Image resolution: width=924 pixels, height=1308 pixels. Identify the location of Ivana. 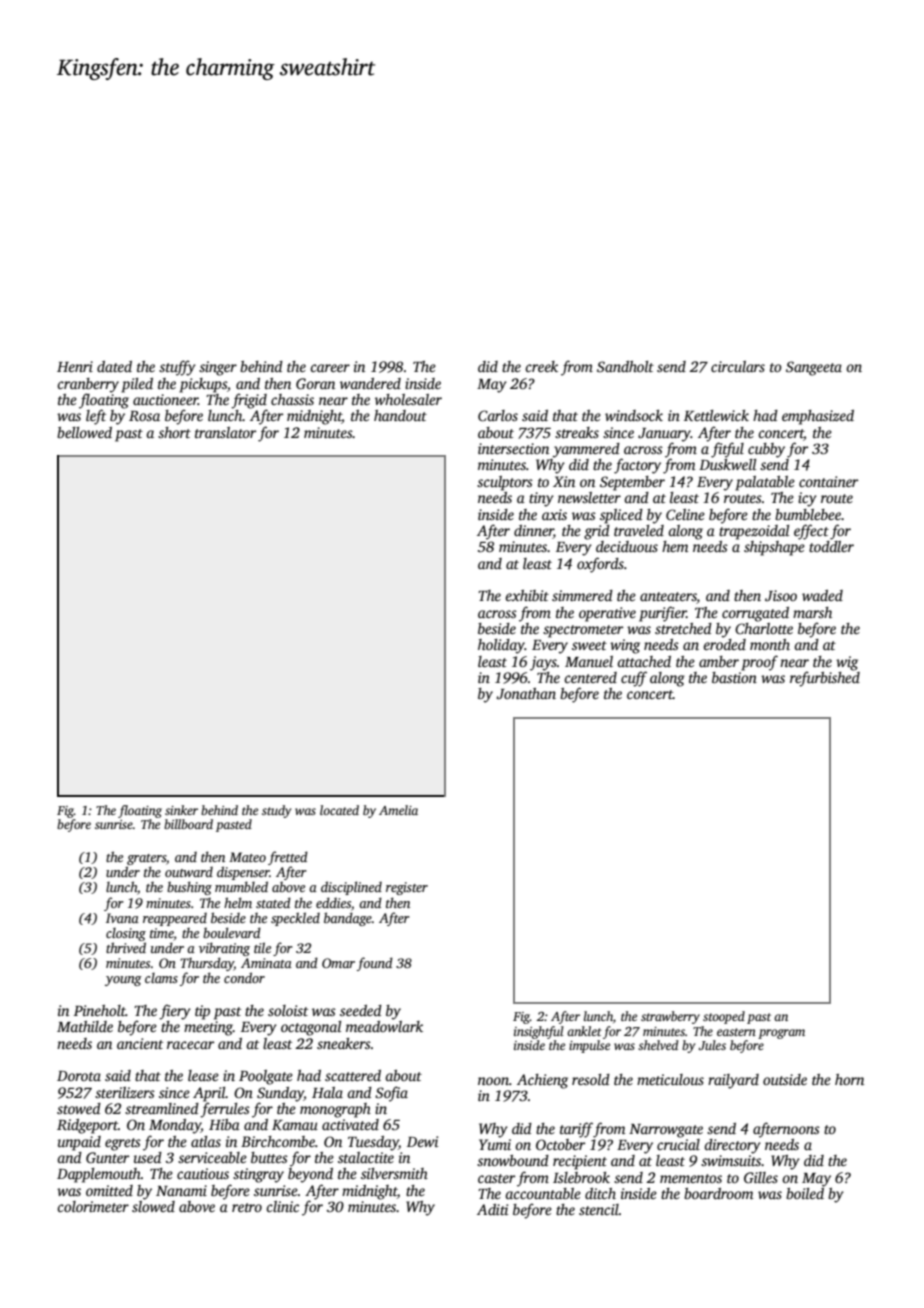
(122, 918).
